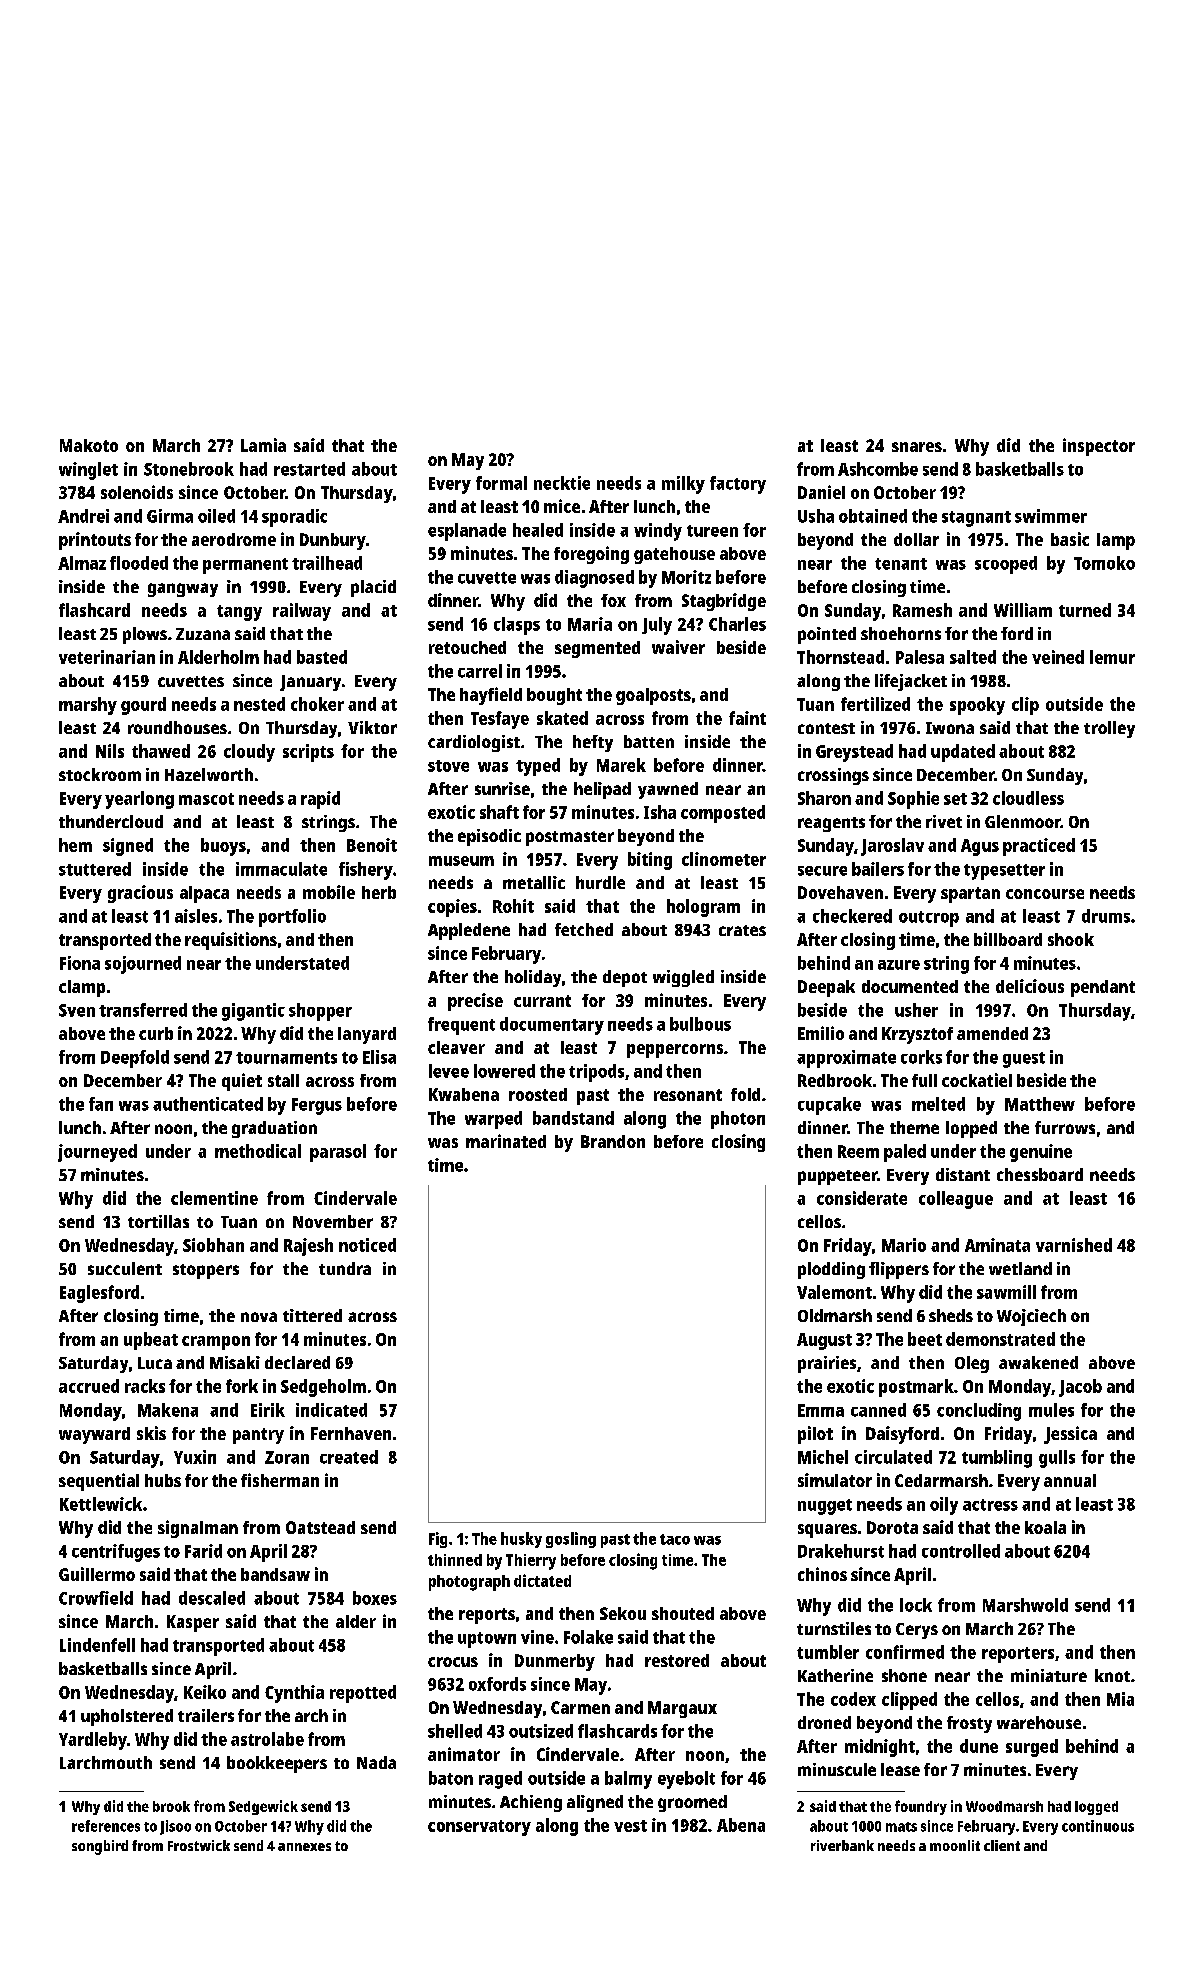  What do you see at coordinates (479, 1828) in the screenshot?
I see `conservatory` at bounding box center [479, 1828].
